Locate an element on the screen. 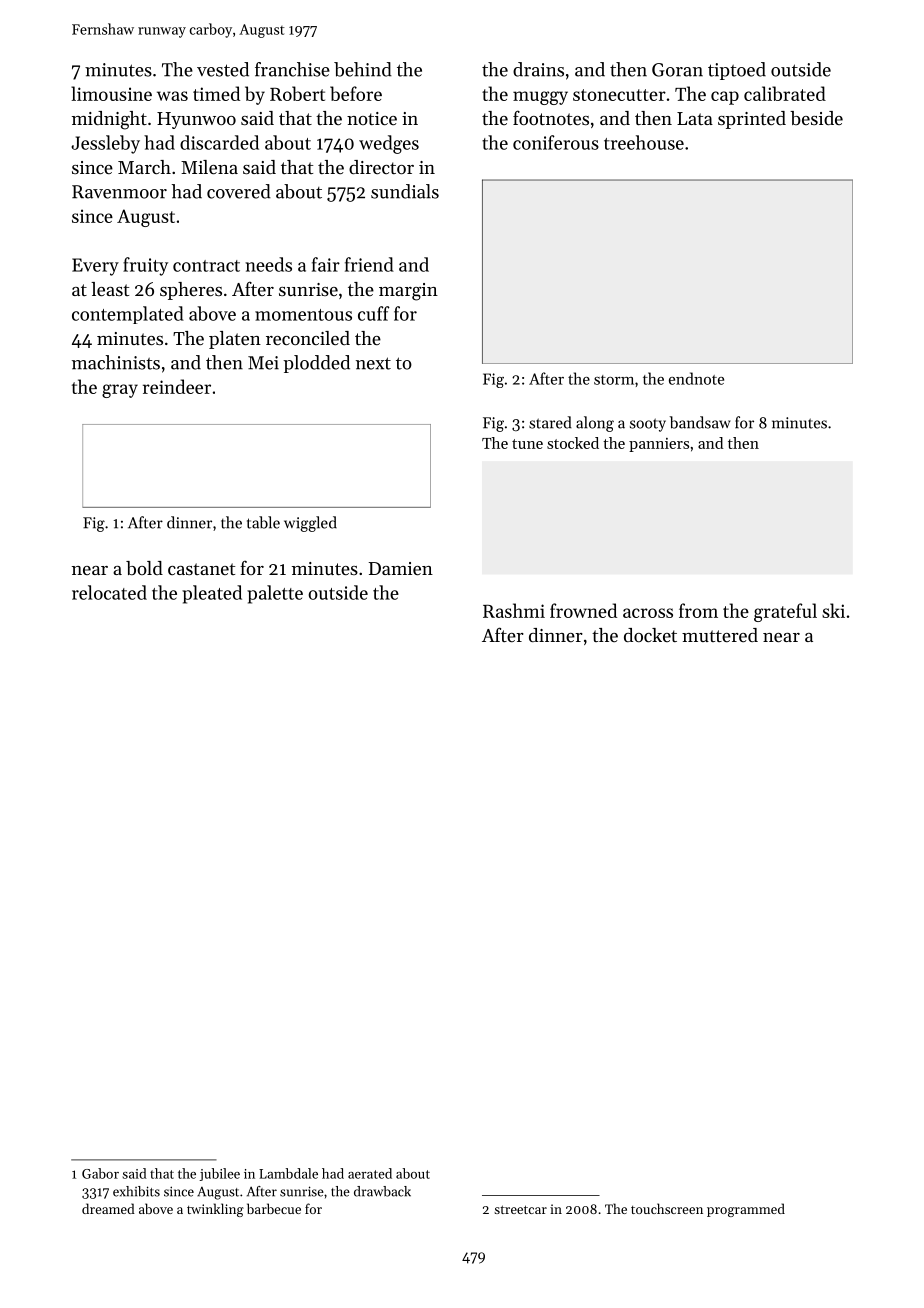 This screenshot has height=1308, width=924. wedges is located at coordinates (389, 144).
